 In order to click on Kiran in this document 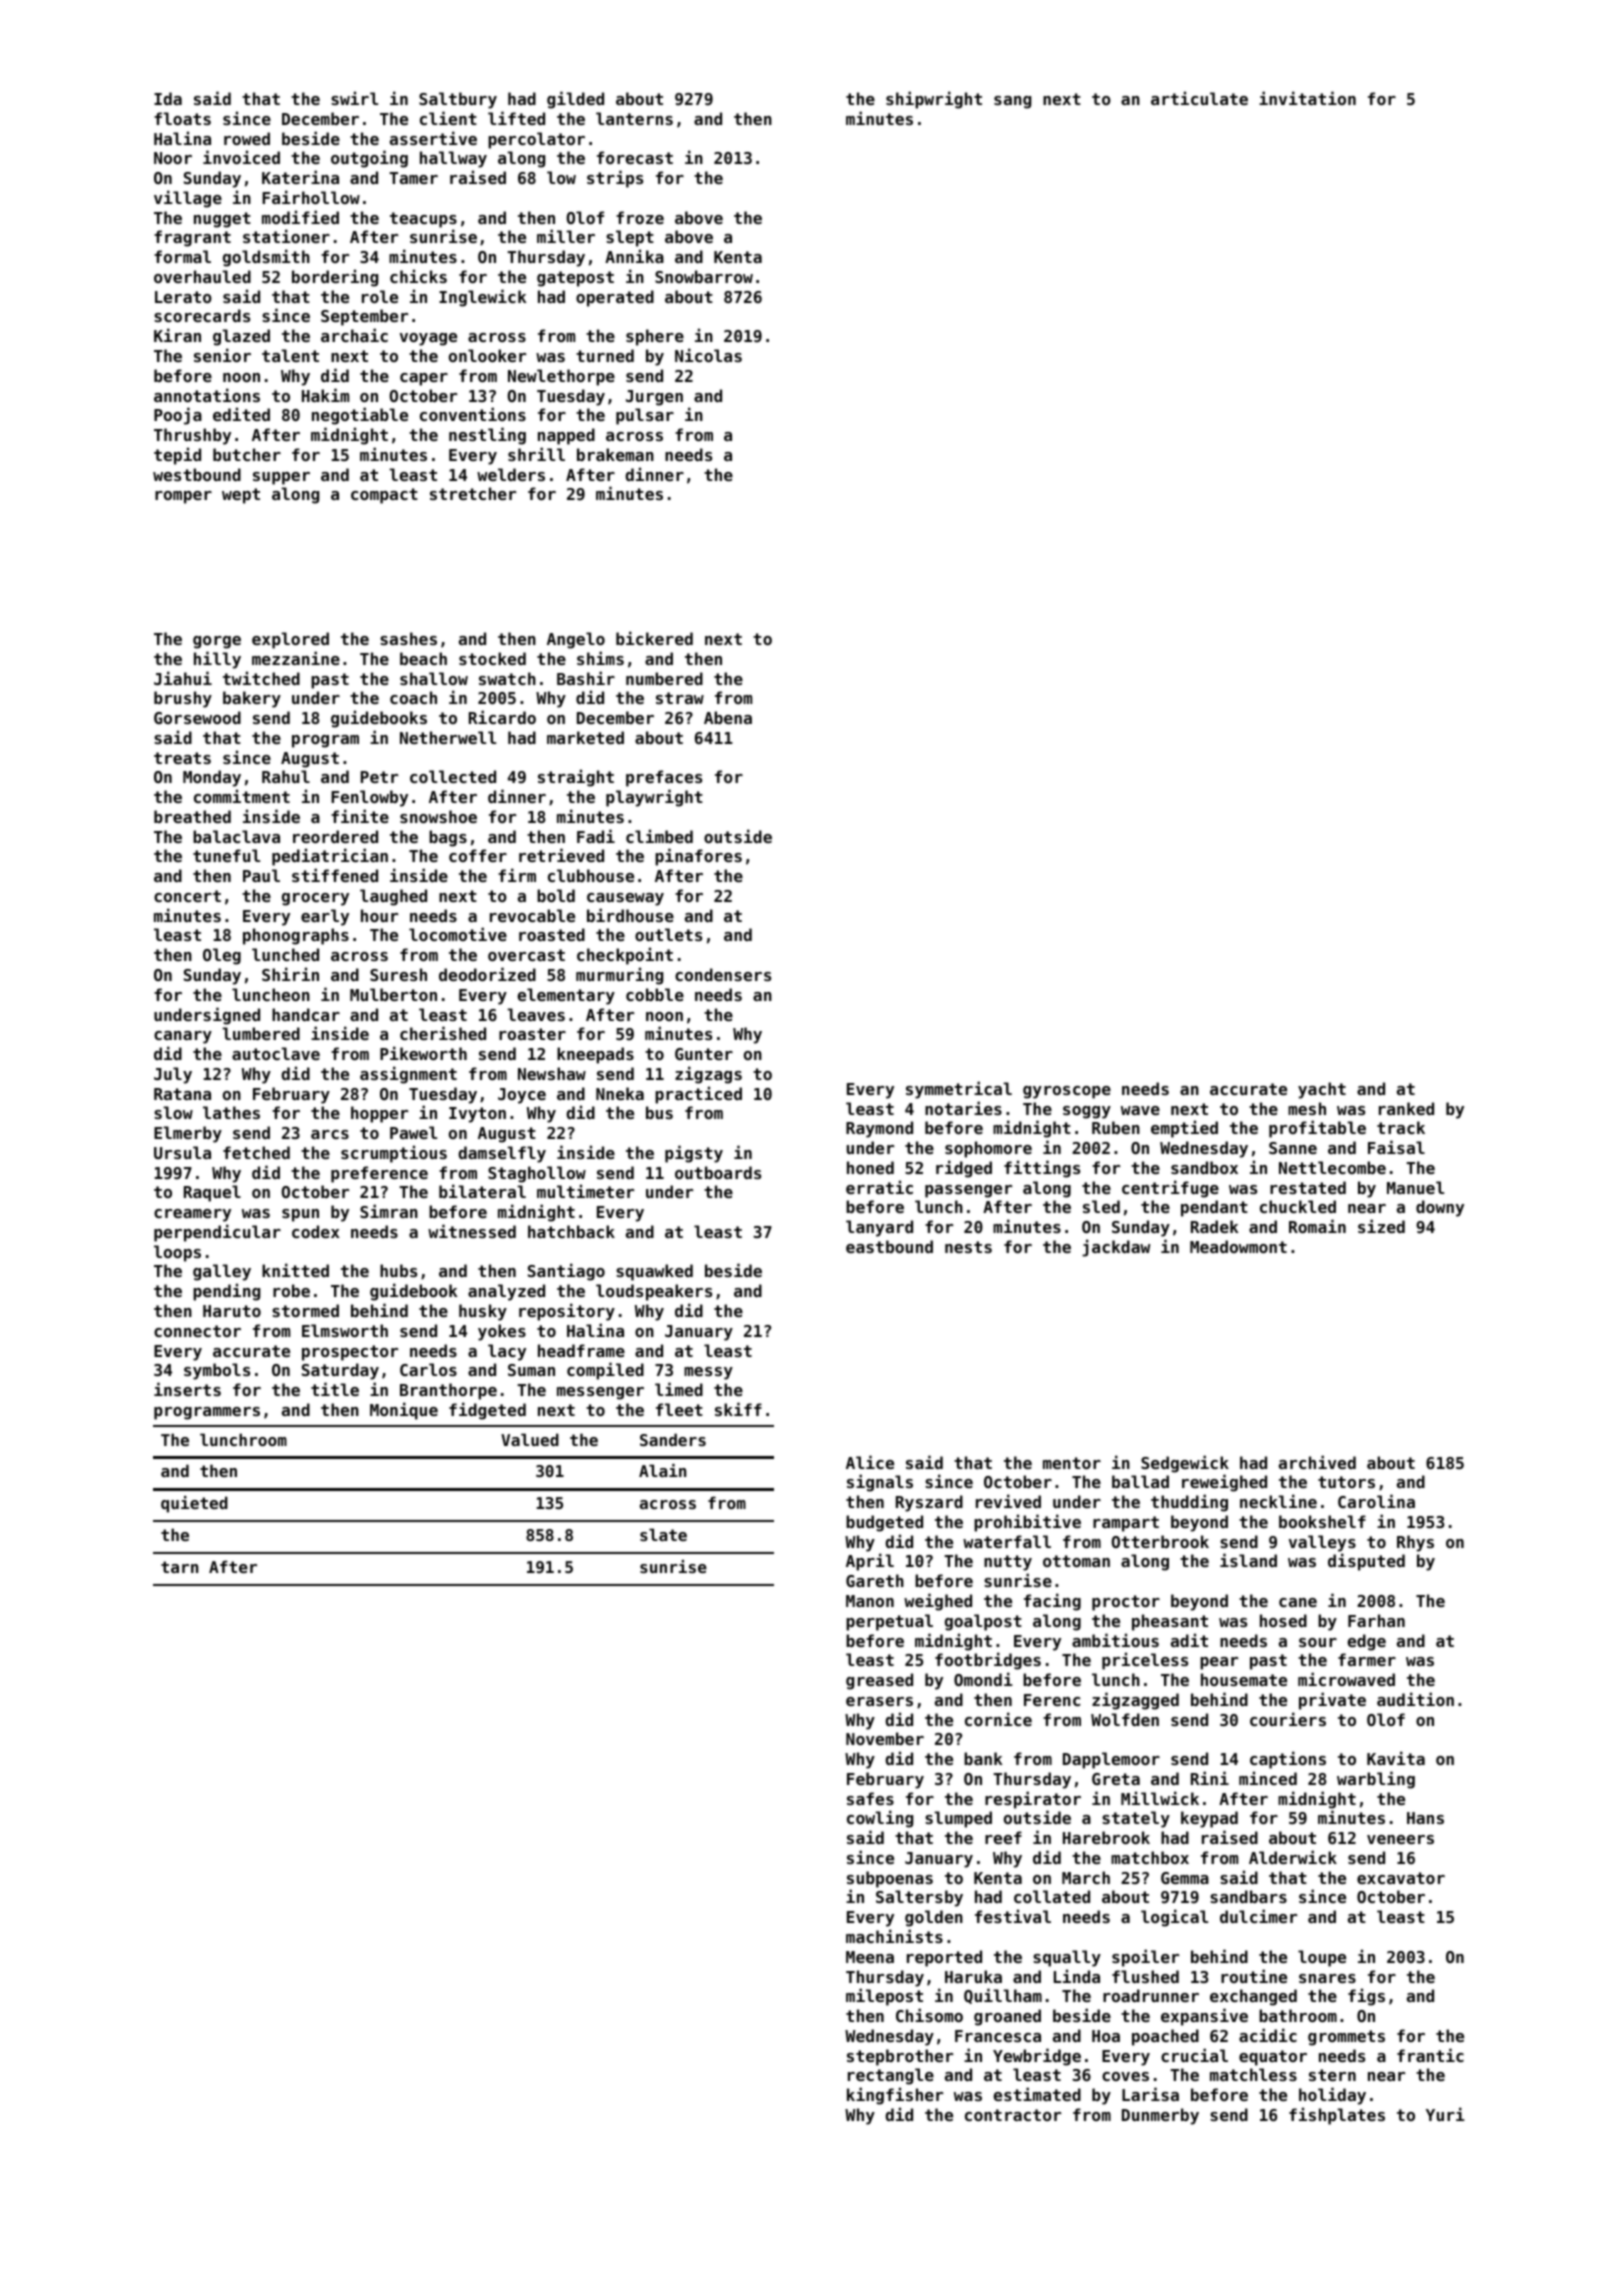, I will do `click(177, 335)`.
